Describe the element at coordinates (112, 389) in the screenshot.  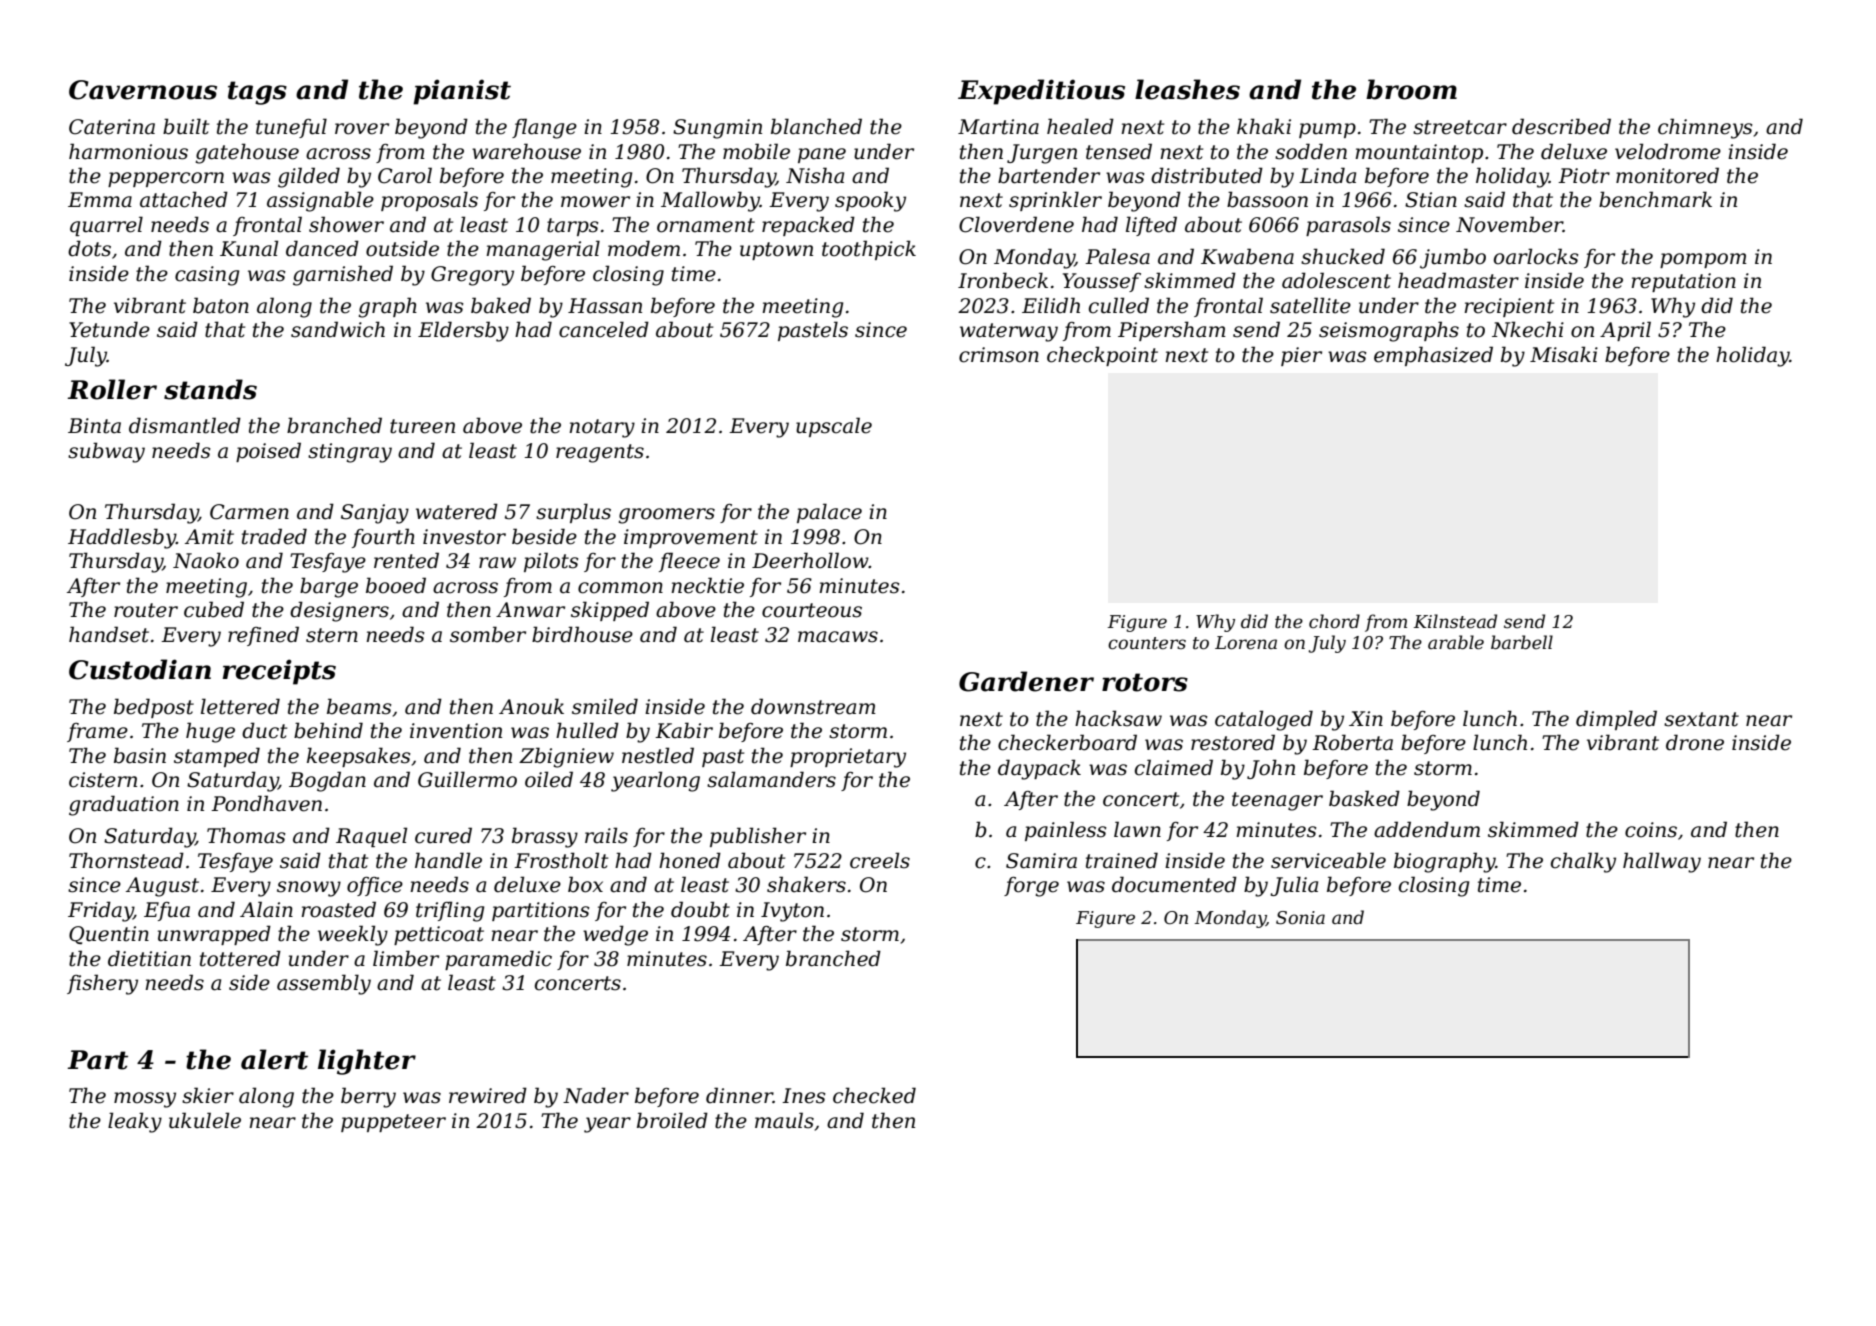
I see `Roller` at that location.
